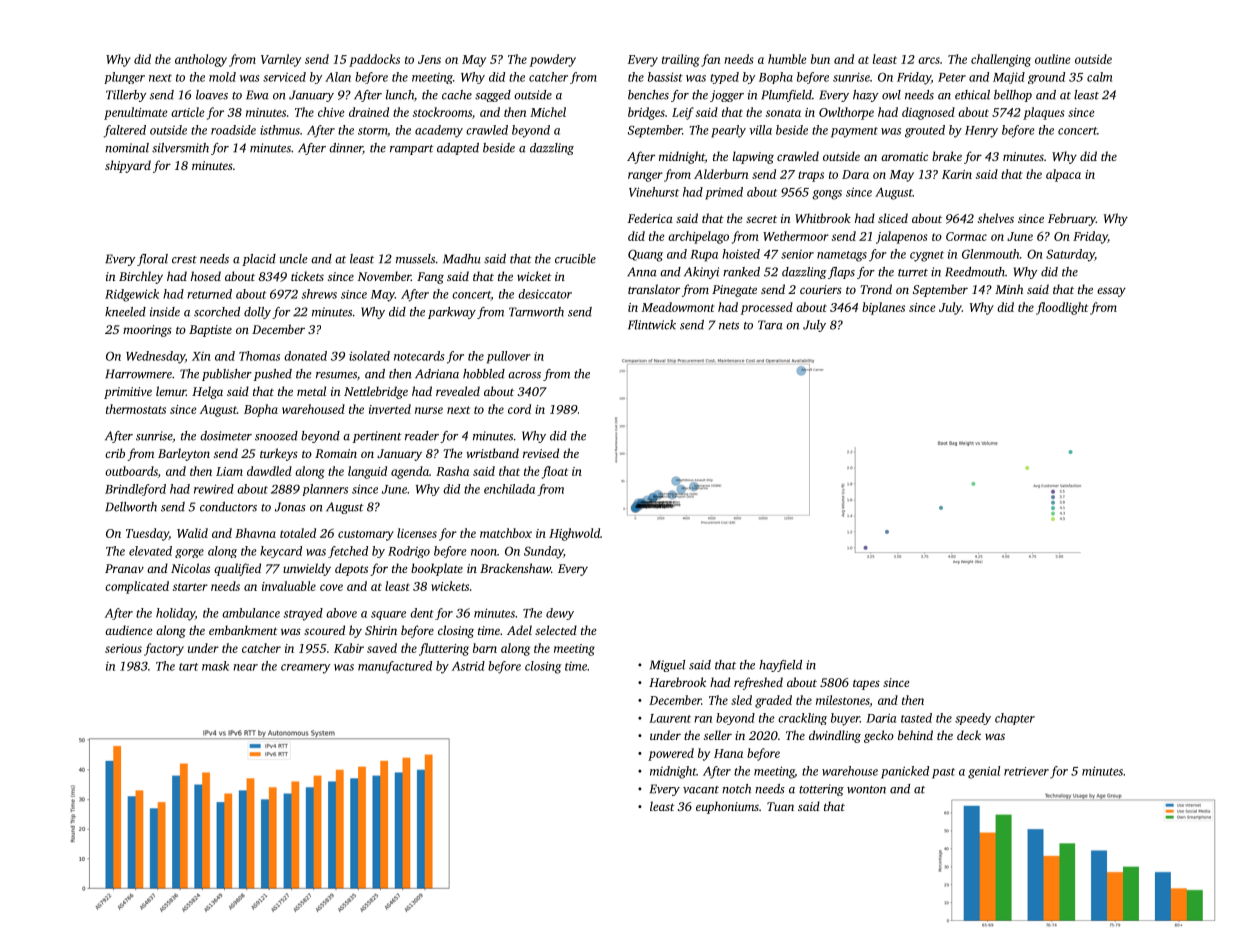  What do you see at coordinates (553, 60) in the page?
I see `powdery` at bounding box center [553, 60].
